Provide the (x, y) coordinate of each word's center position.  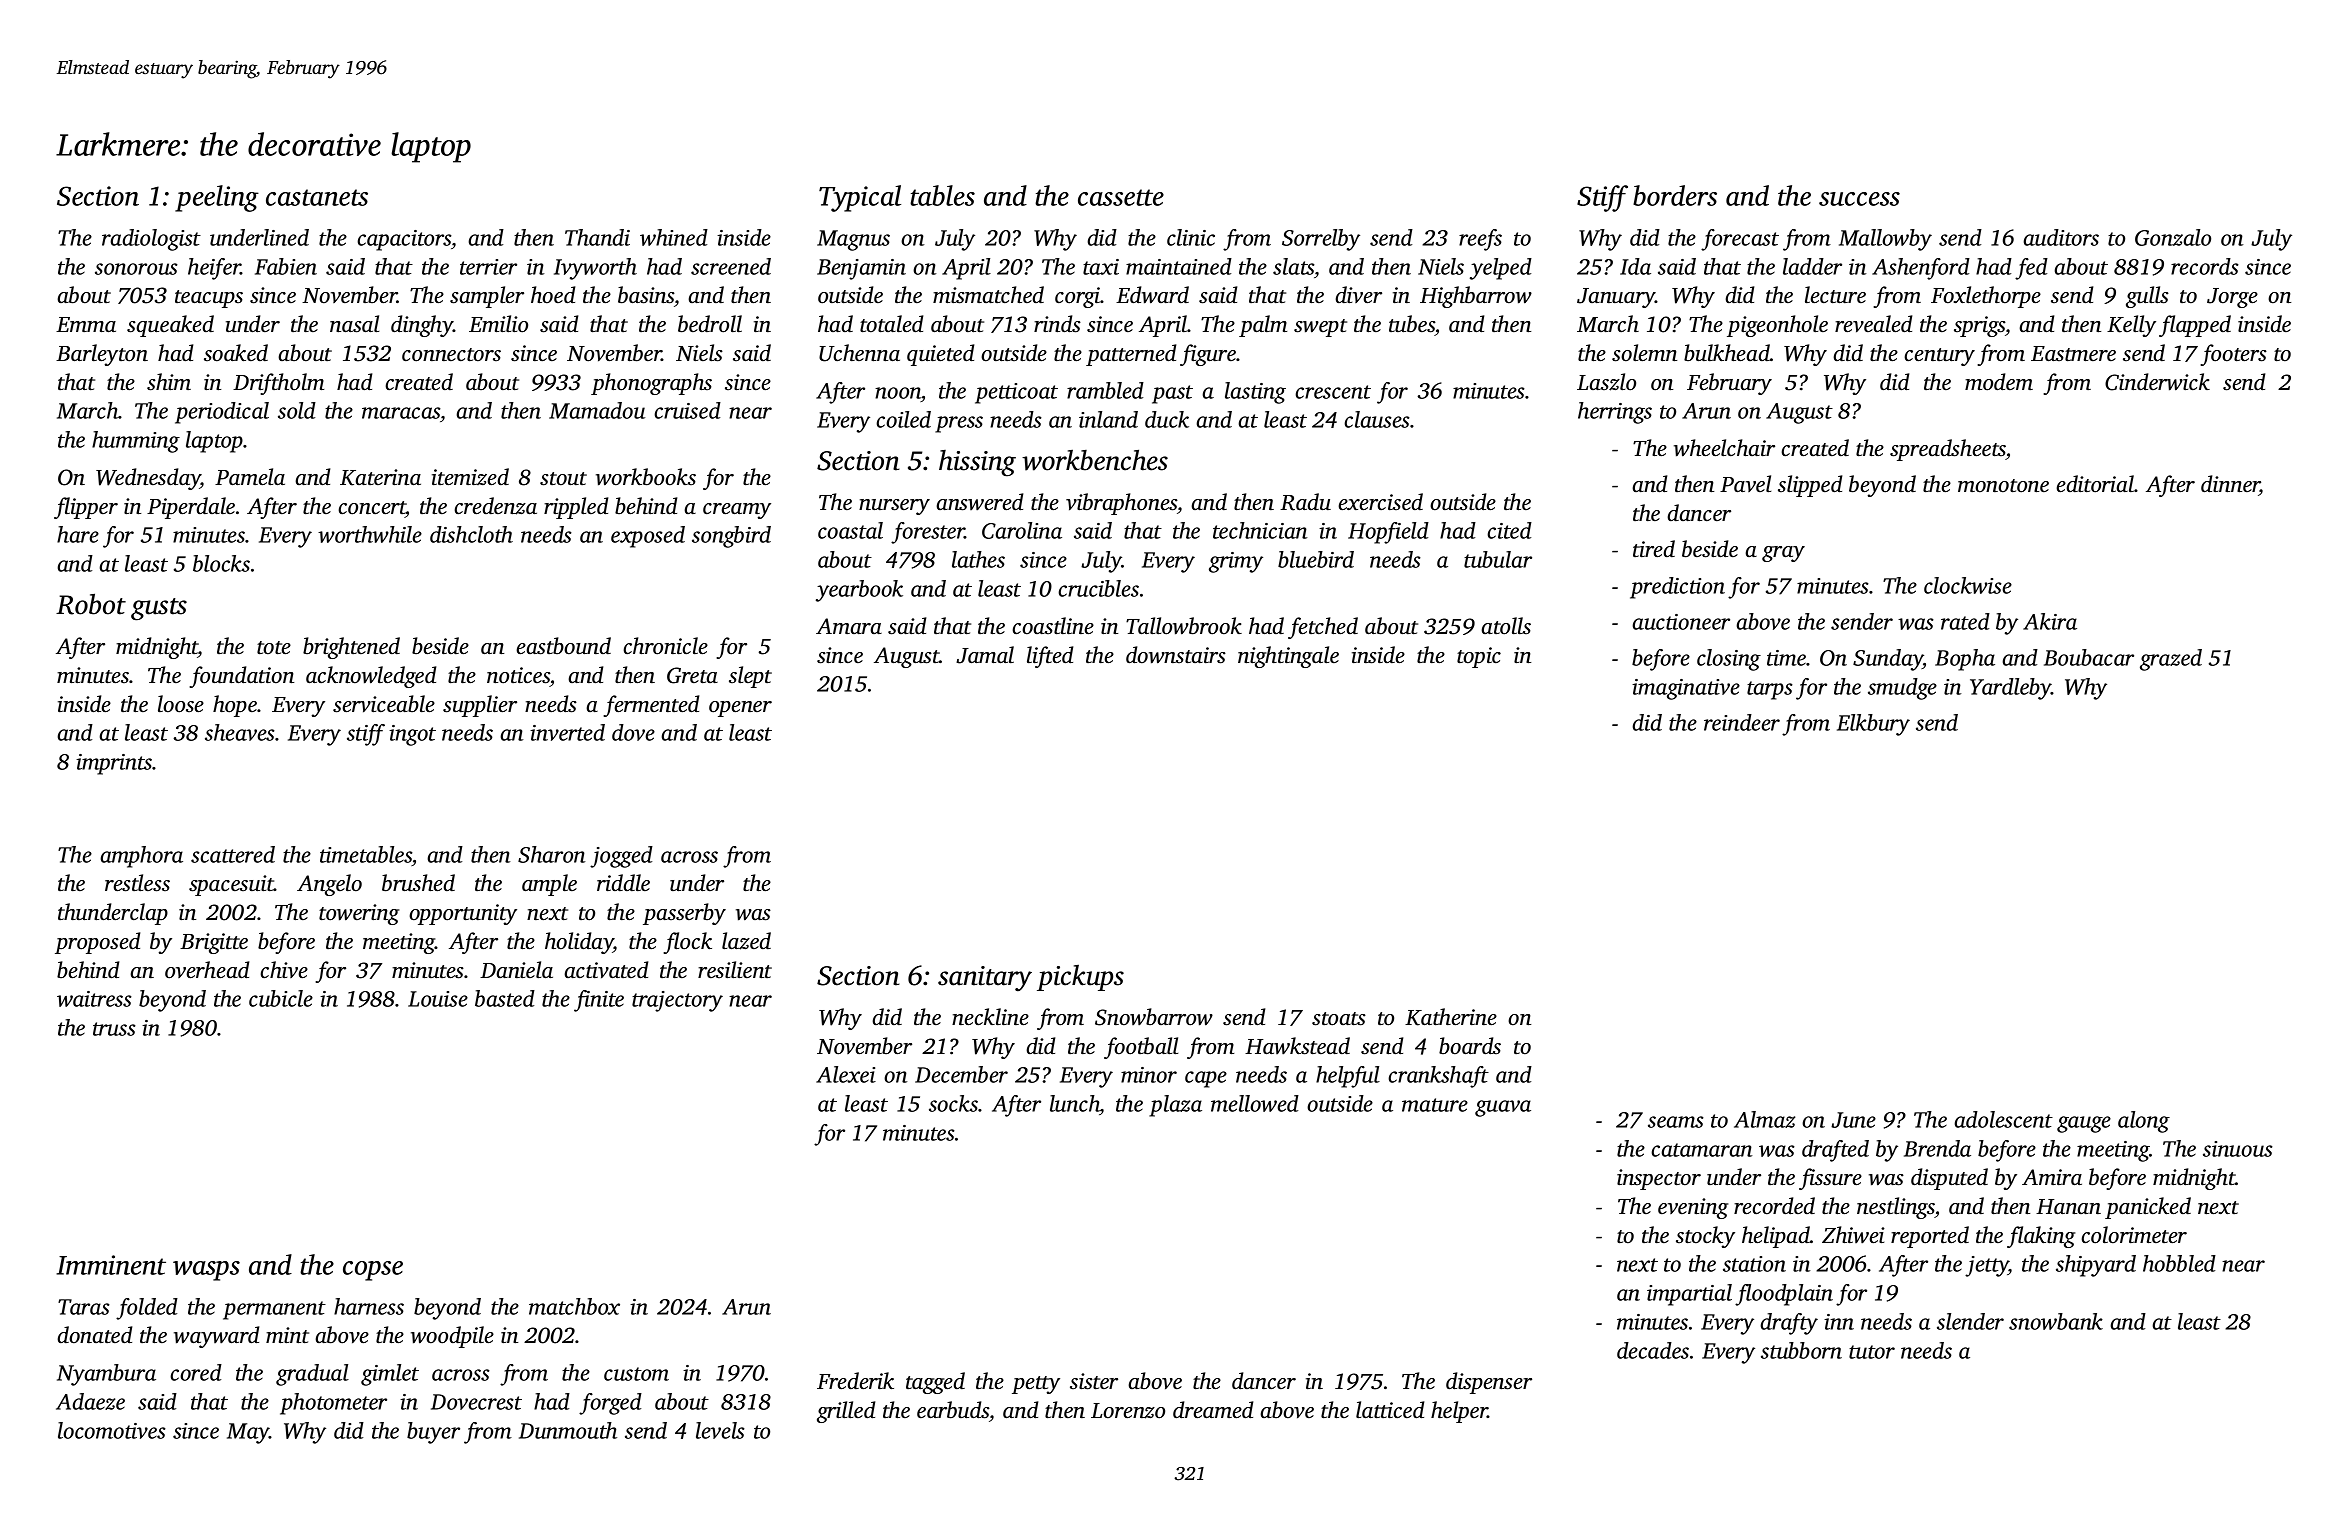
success (1859, 199)
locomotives (112, 1430)
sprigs (1979, 326)
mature (1435, 1105)
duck (1167, 419)
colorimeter (2134, 1235)
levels (720, 1430)
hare (78, 534)
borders (1675, 195)
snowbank (2056, 1321)
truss (114, 1029)
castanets (317, 197)
